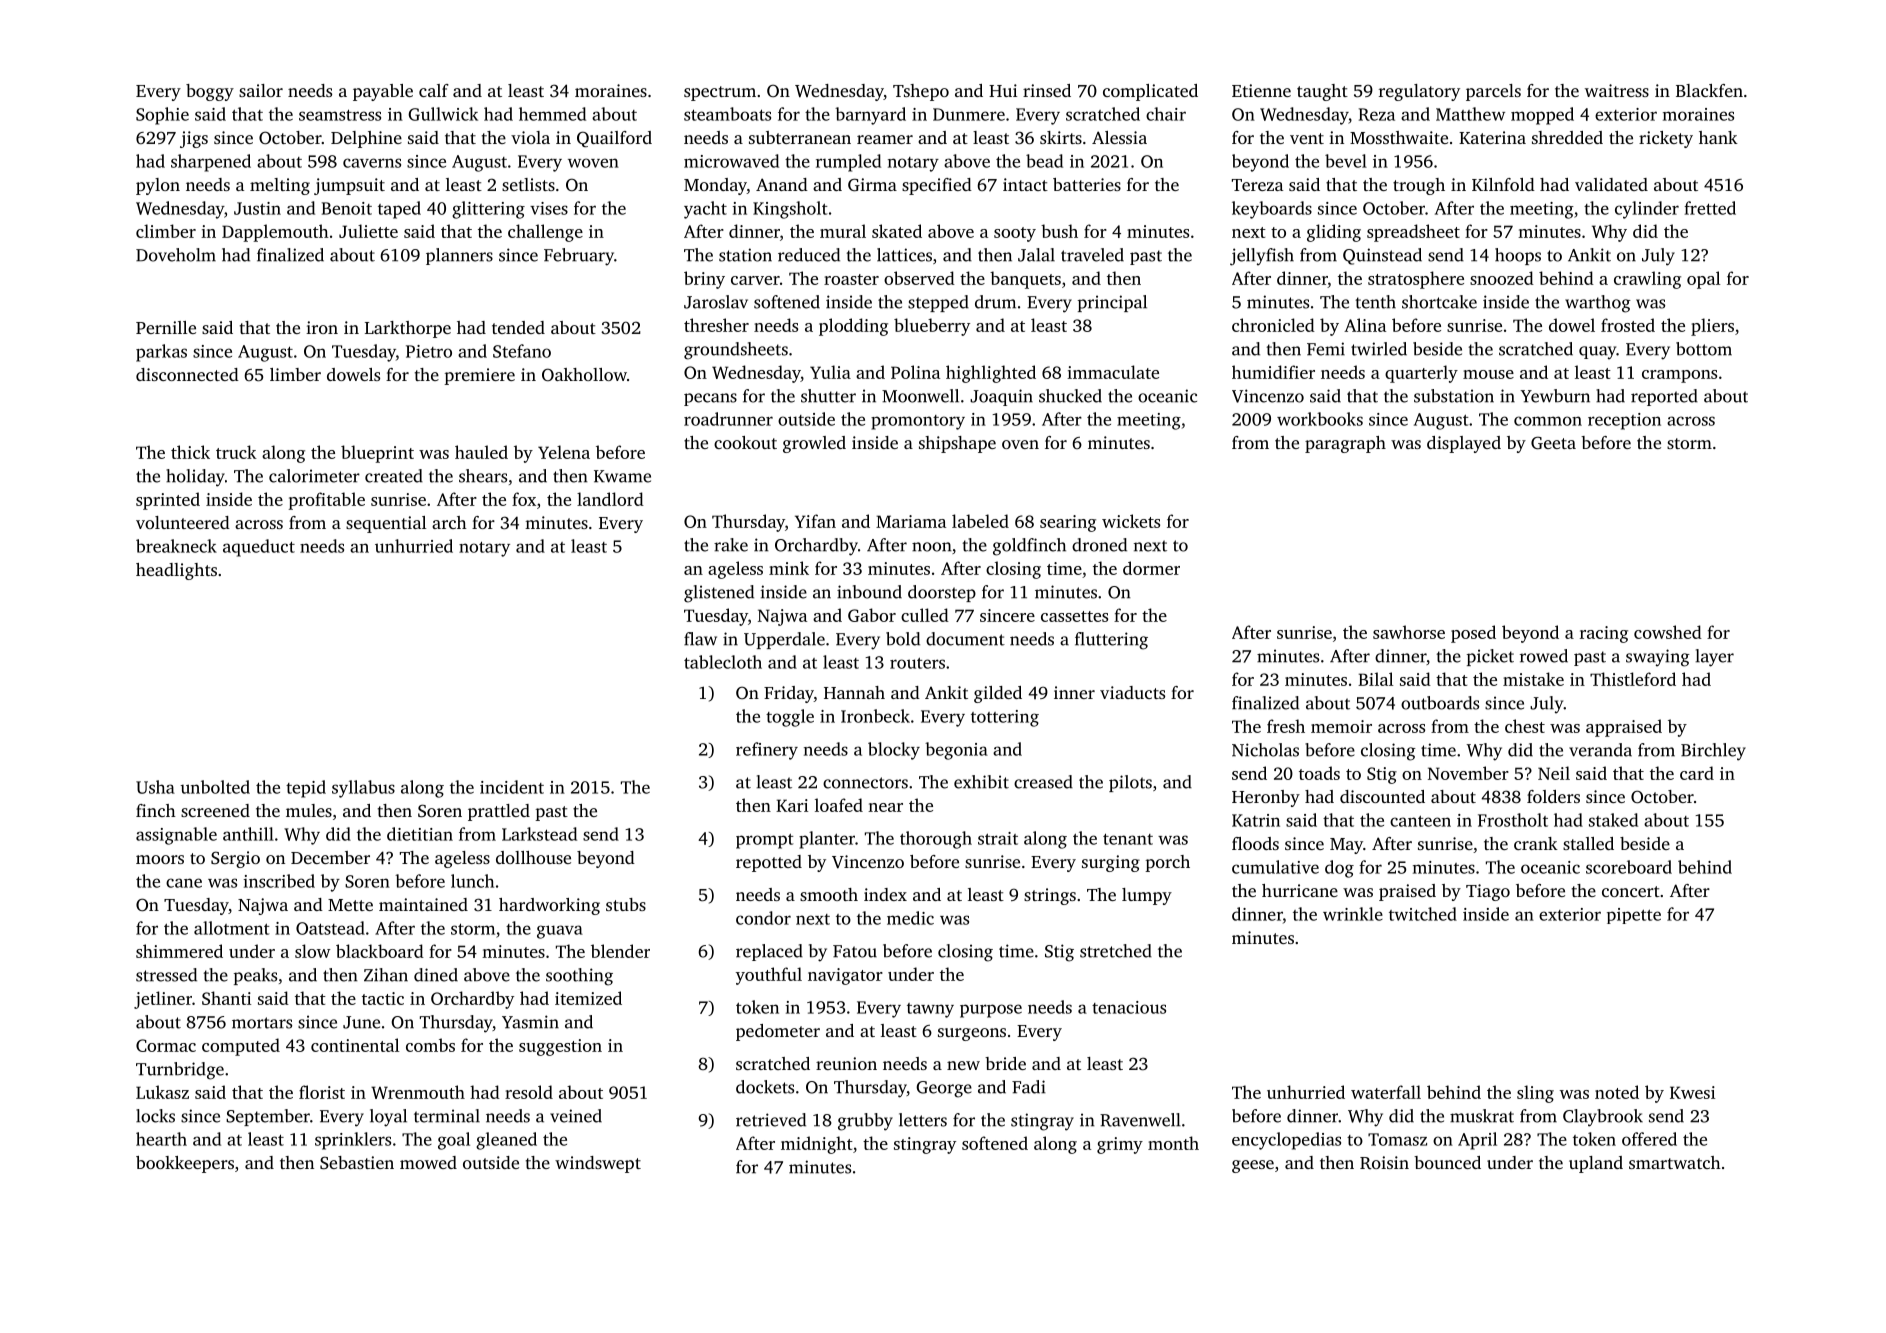 The width and height of the screenshot is (1886, 1333). What do you see at coordinates (817, 1145) in the screenshot?
I see `midnight` at bounding box center [817, 1145].
